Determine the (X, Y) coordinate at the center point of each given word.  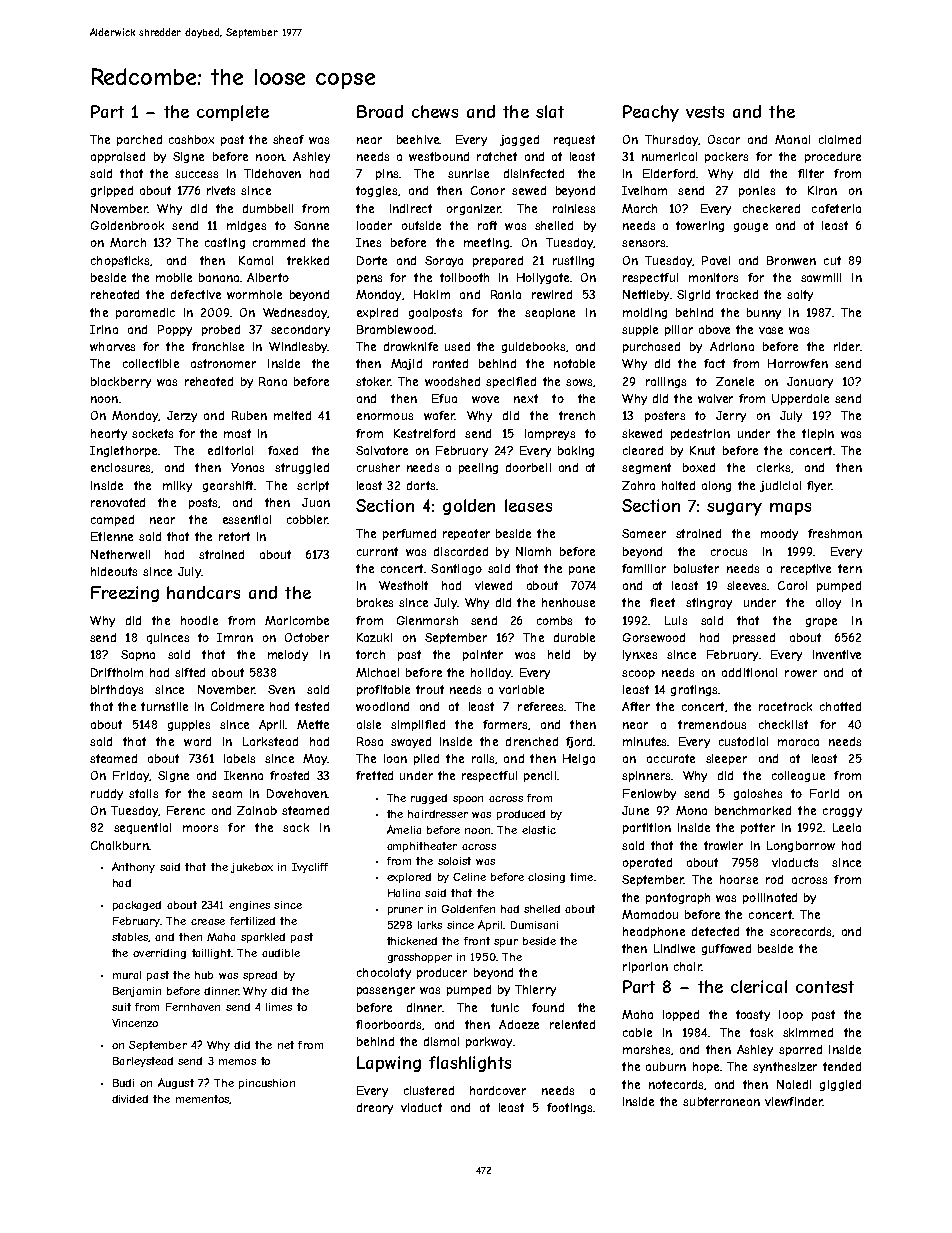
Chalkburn (120, 845)
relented (572, 1024)
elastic (539, 830)
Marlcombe (297, 620)
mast (237, 433)
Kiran (822, 190)
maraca (798, 742)
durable (574, 637)
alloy (828, 603)
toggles (376, 191)
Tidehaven (272, 173)
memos (237, 1062)
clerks (773, 467)
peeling (478, 468)
